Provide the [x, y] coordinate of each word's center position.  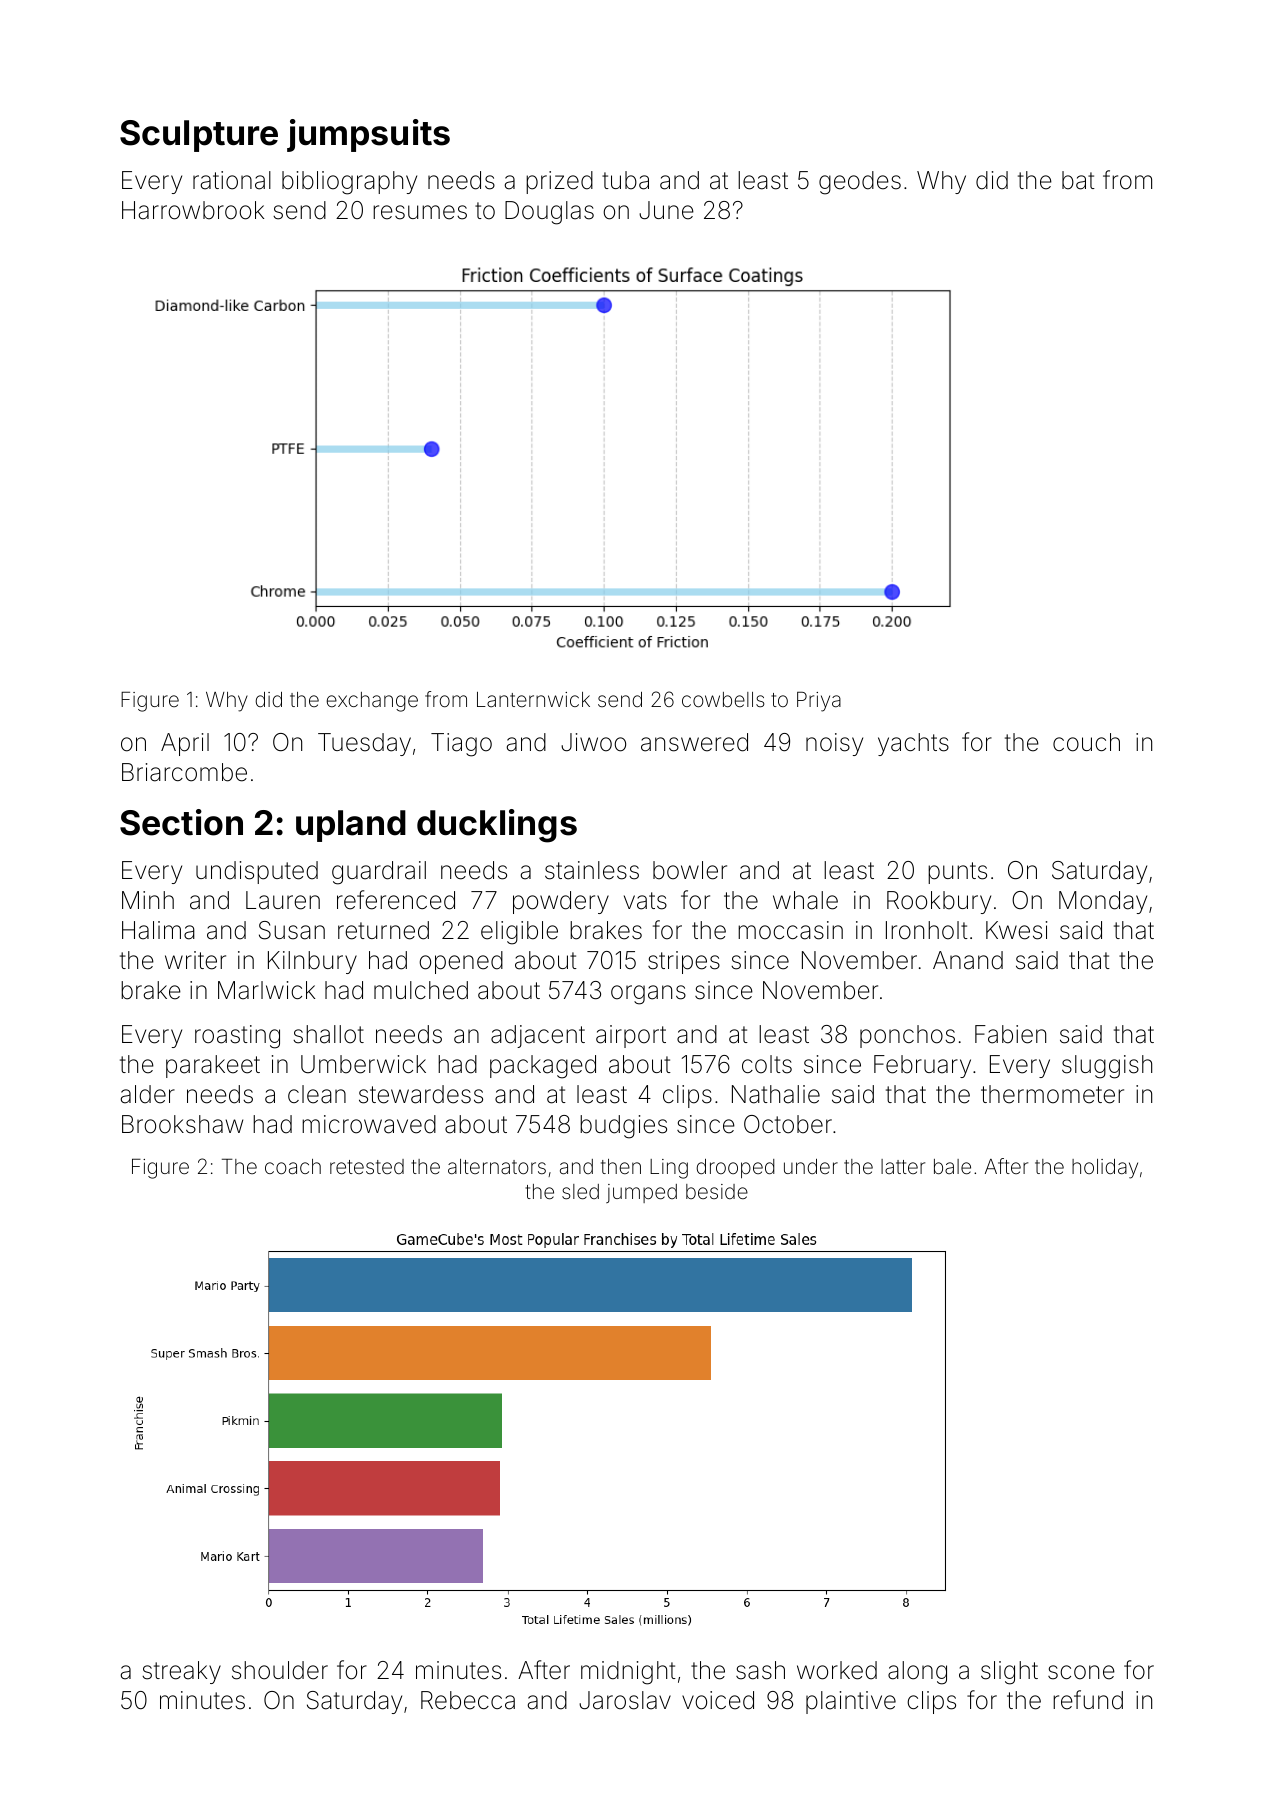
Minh [148, 900]
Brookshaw [182, 1124]
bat [1078, 180]
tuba [625, 180]
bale [952, 1166]
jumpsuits [368, 135]
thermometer [1052, 1094]
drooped [735, 1168]
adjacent [538, 1036]
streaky [181, 1672]
